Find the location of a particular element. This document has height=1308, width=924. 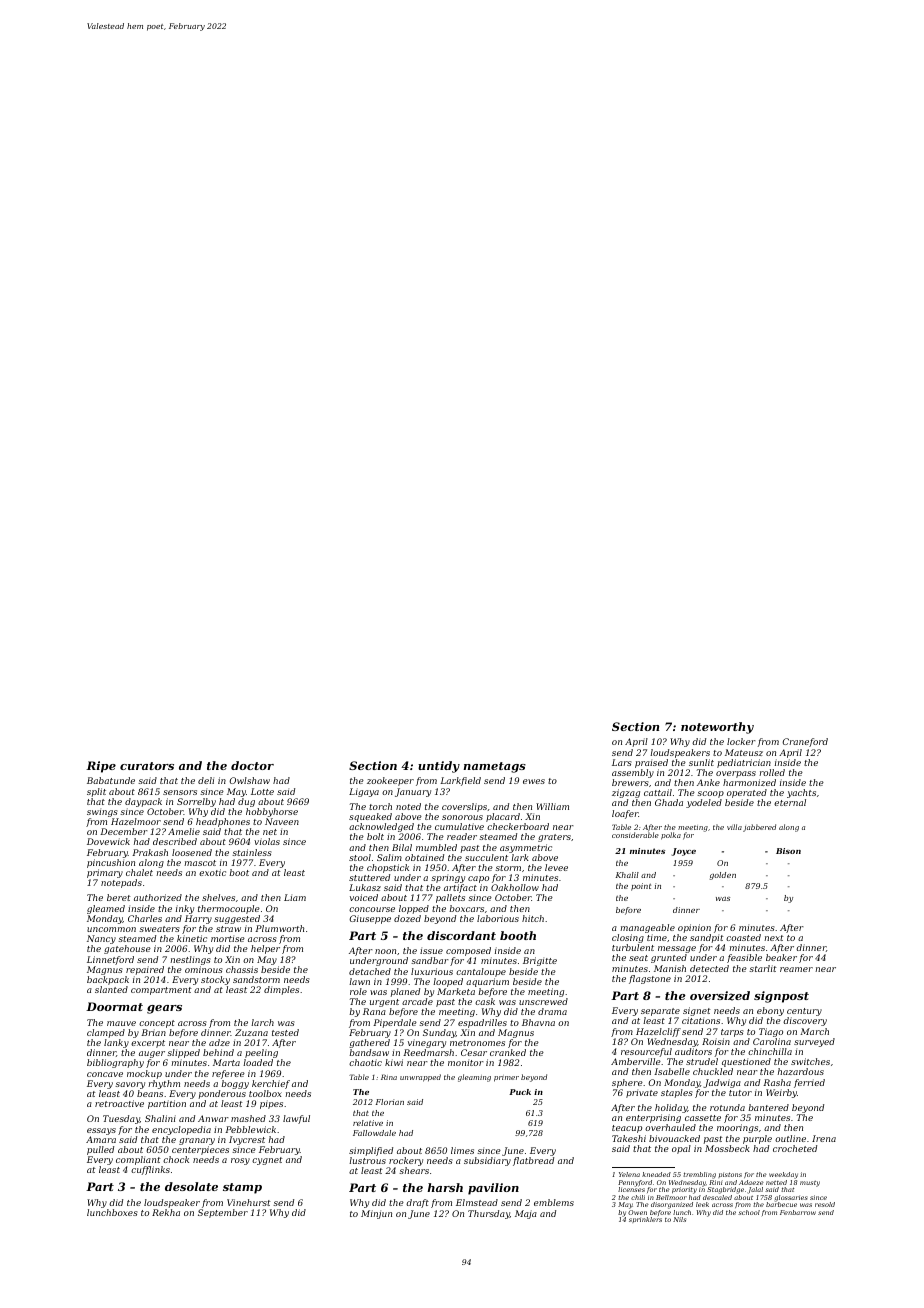

curators is located at coordinates (147, 766).
